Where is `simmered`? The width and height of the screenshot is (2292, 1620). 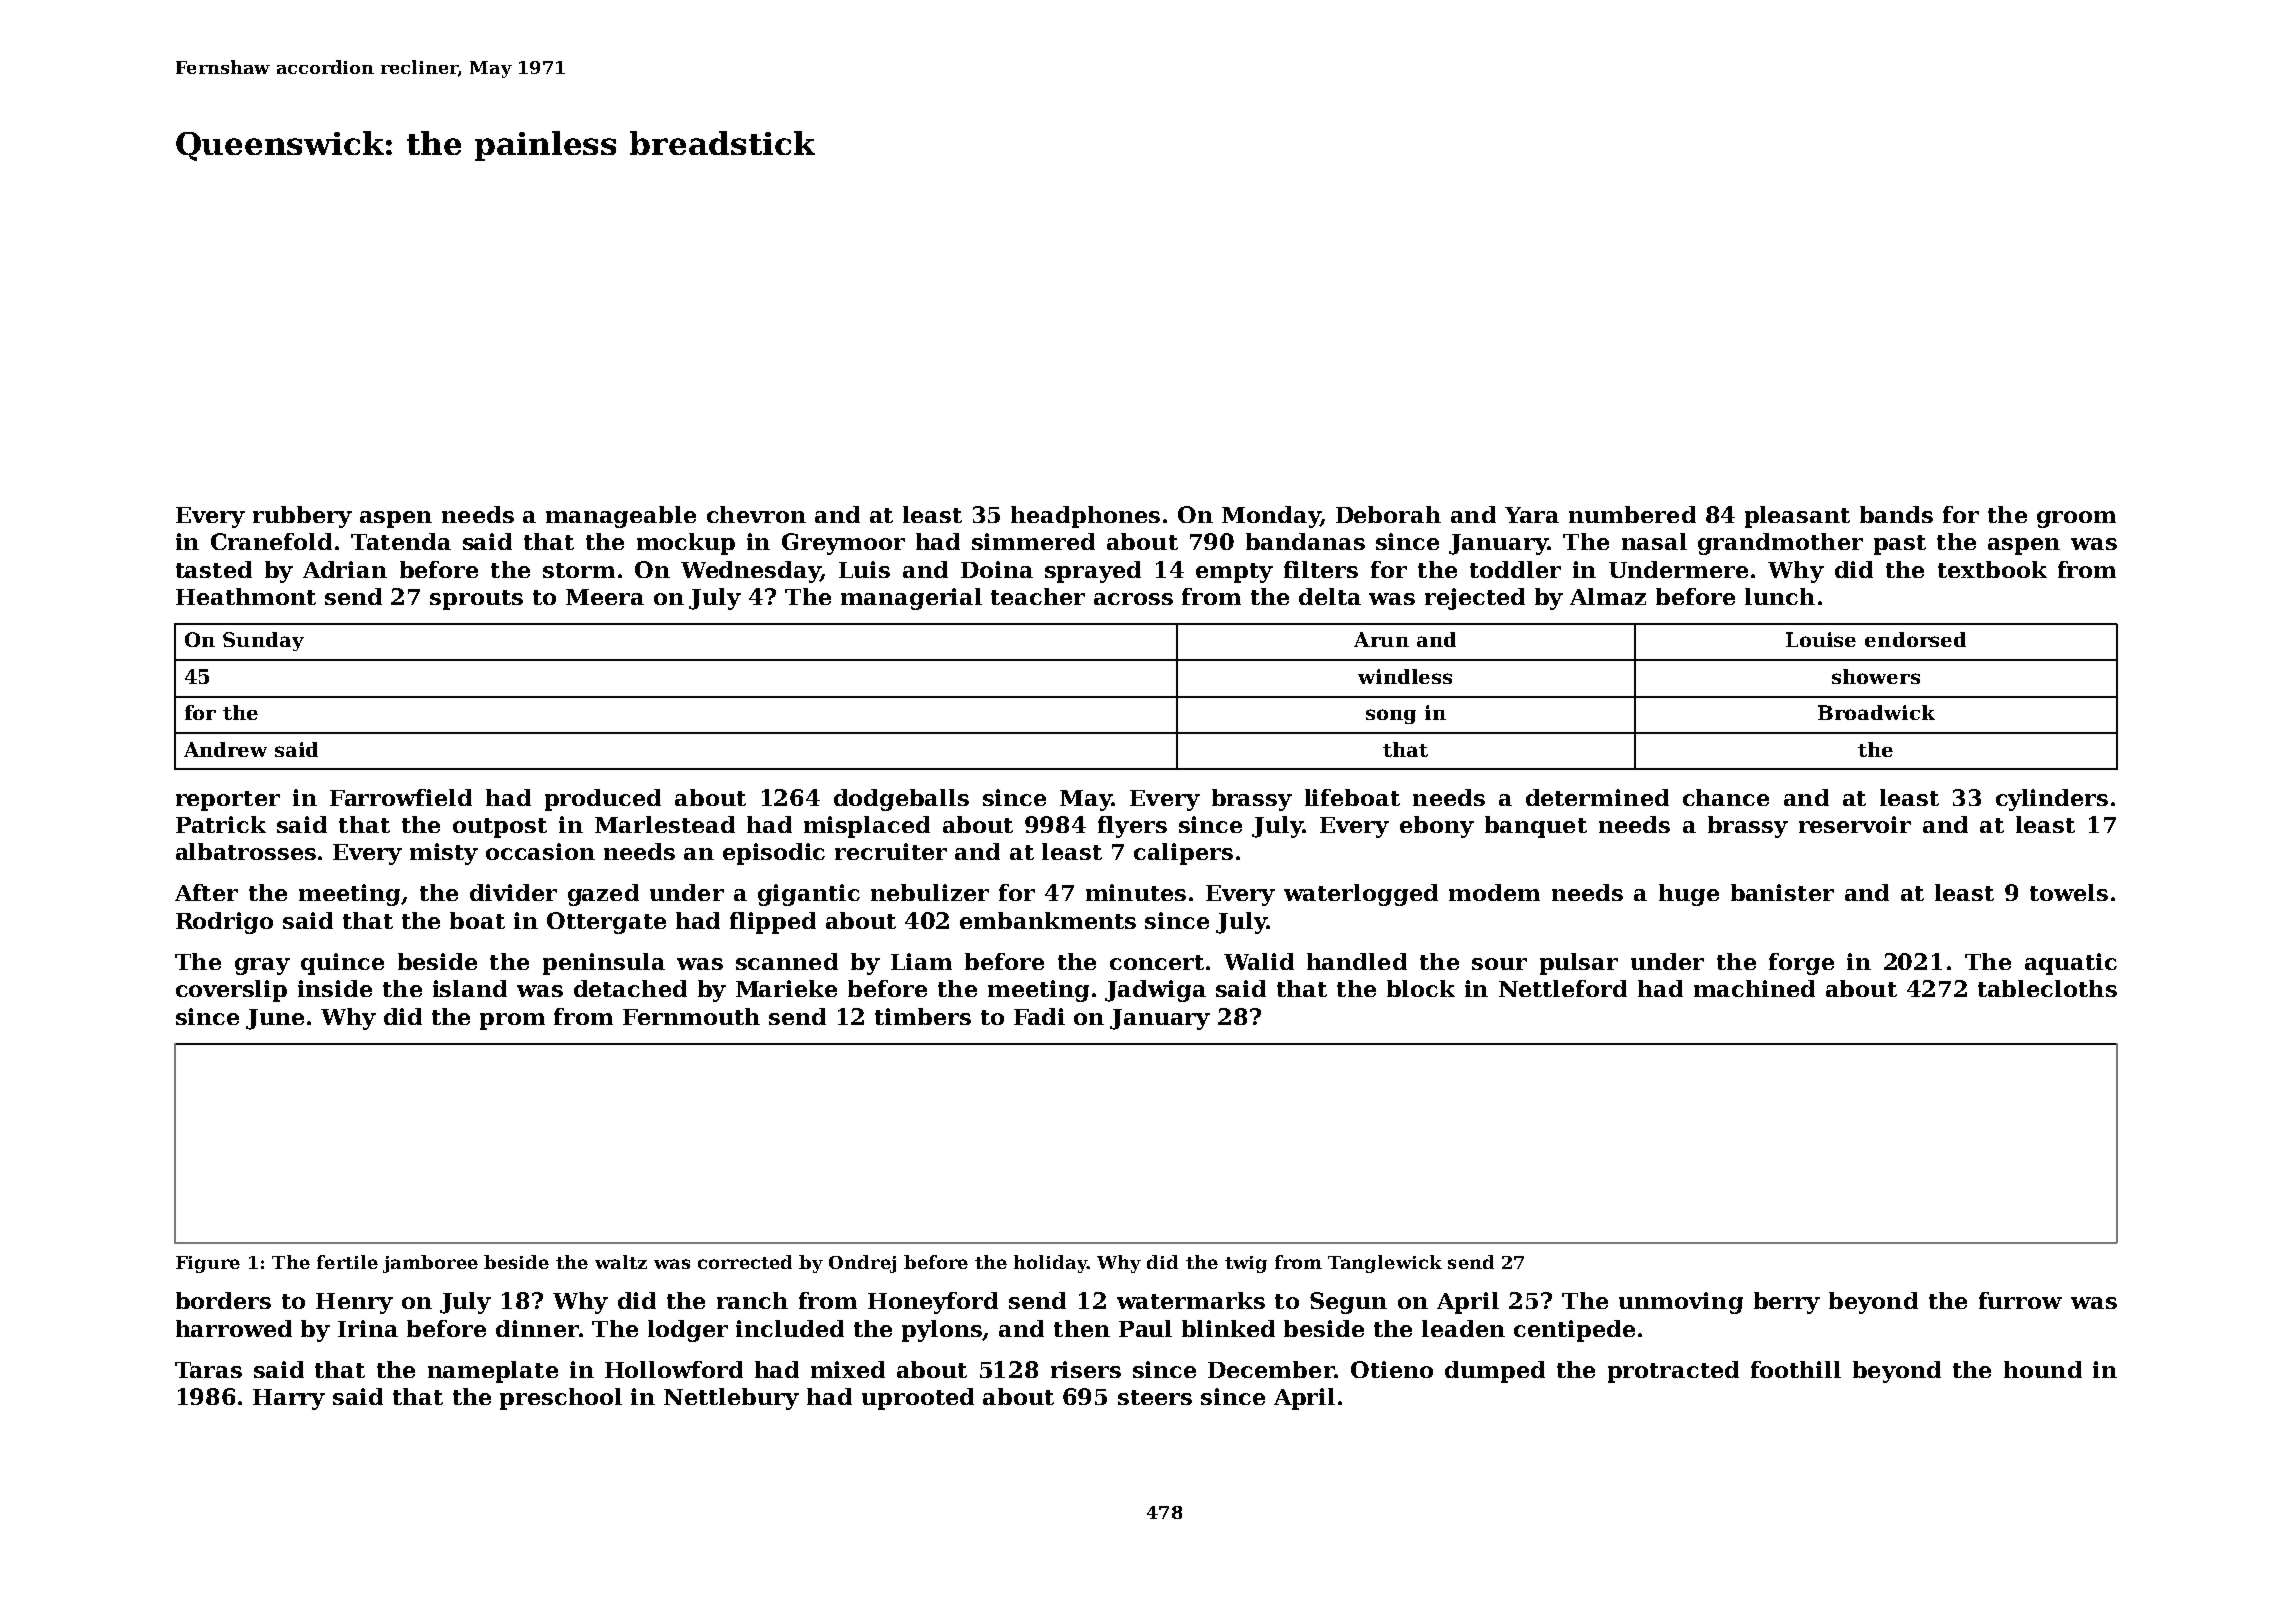 simmered is located at coordinates (1033, 541).
